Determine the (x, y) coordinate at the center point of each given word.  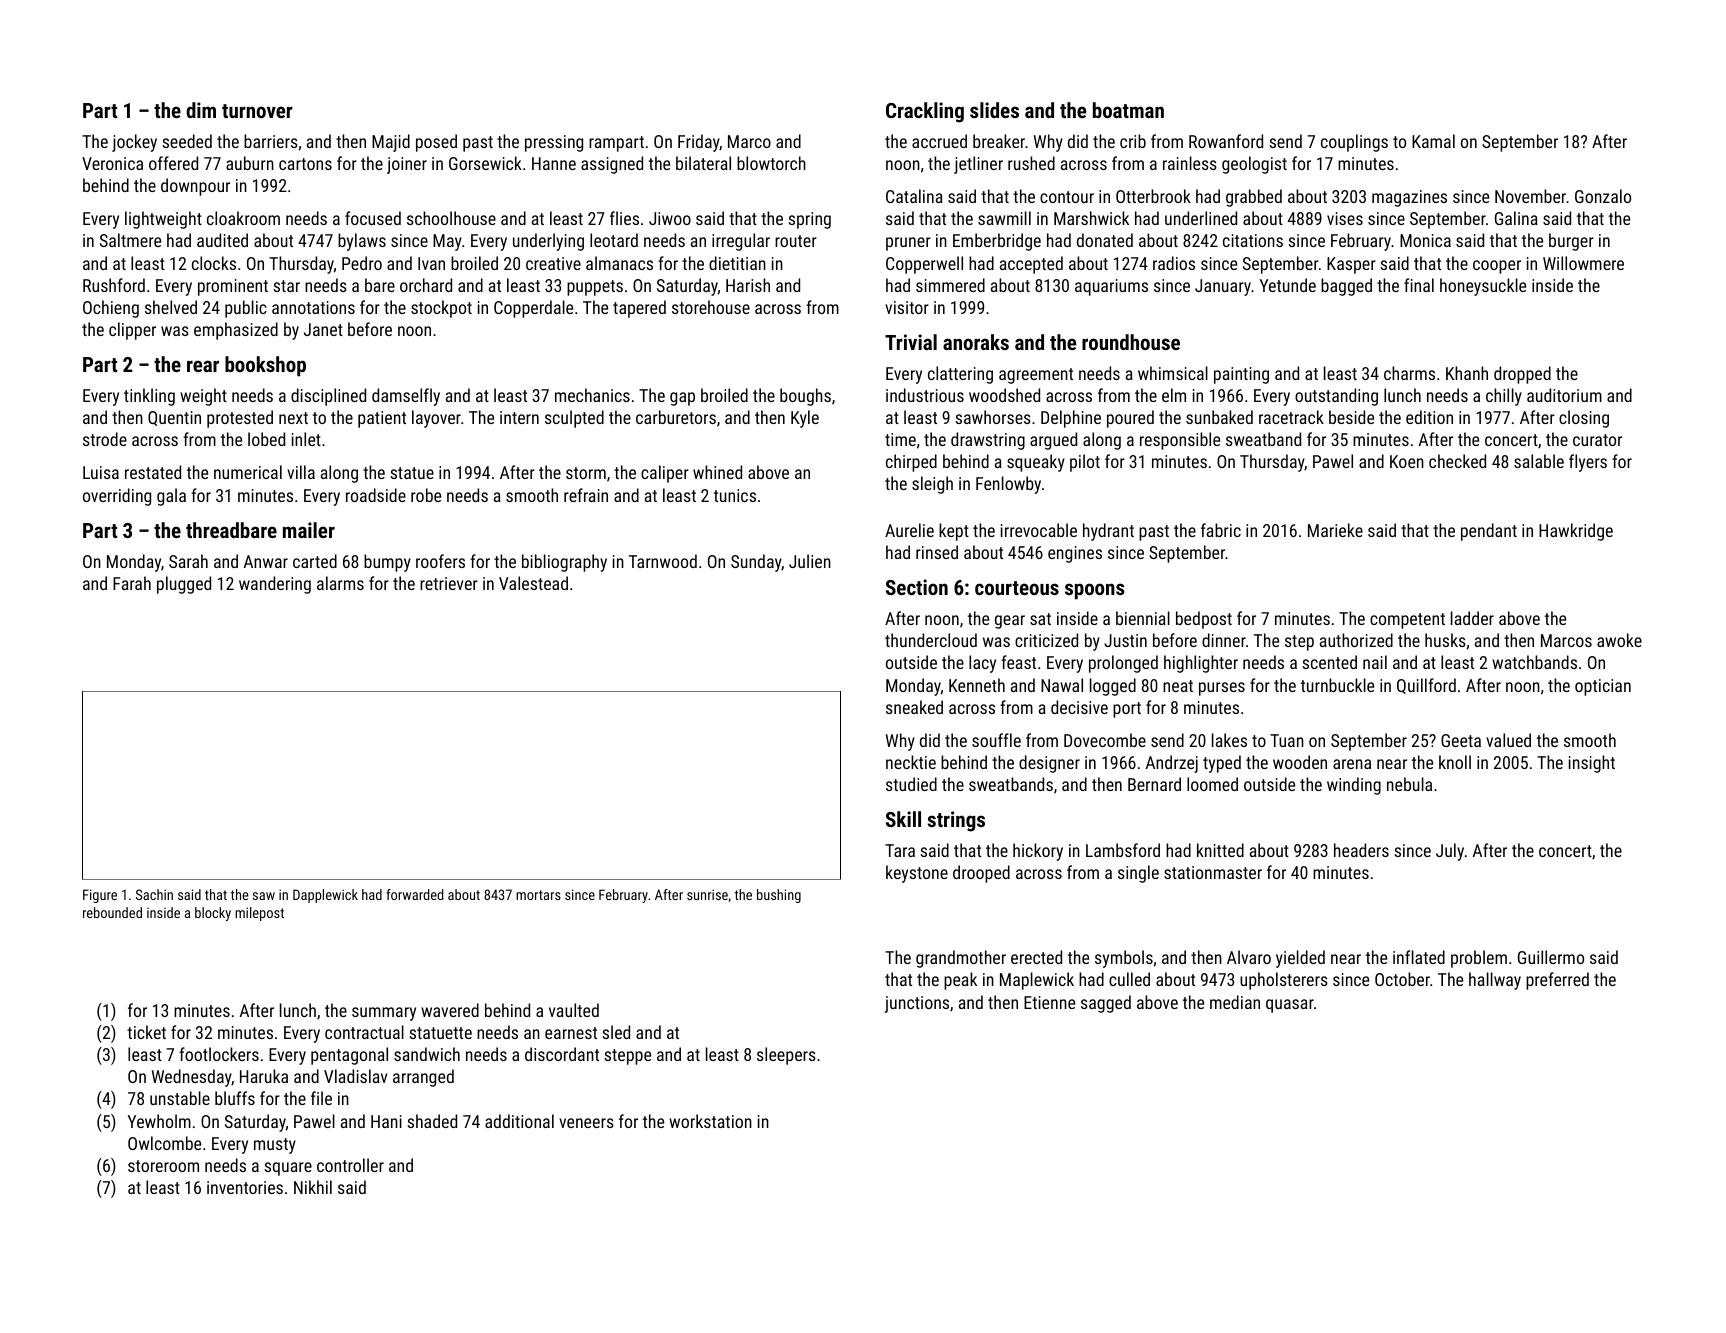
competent (1407, 621)
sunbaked (1219, 417)
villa (301, 472)
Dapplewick (325, 896)
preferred (1557, 981)
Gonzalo (1603, 196)
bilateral (703, 163)
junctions (917, 1004)
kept (954, 532)
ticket (146, 1032)
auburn (250, 163)
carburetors (676, 417)
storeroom (163, 1166)
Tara (900, 850)
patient (382, 419)
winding (1354, 786)
